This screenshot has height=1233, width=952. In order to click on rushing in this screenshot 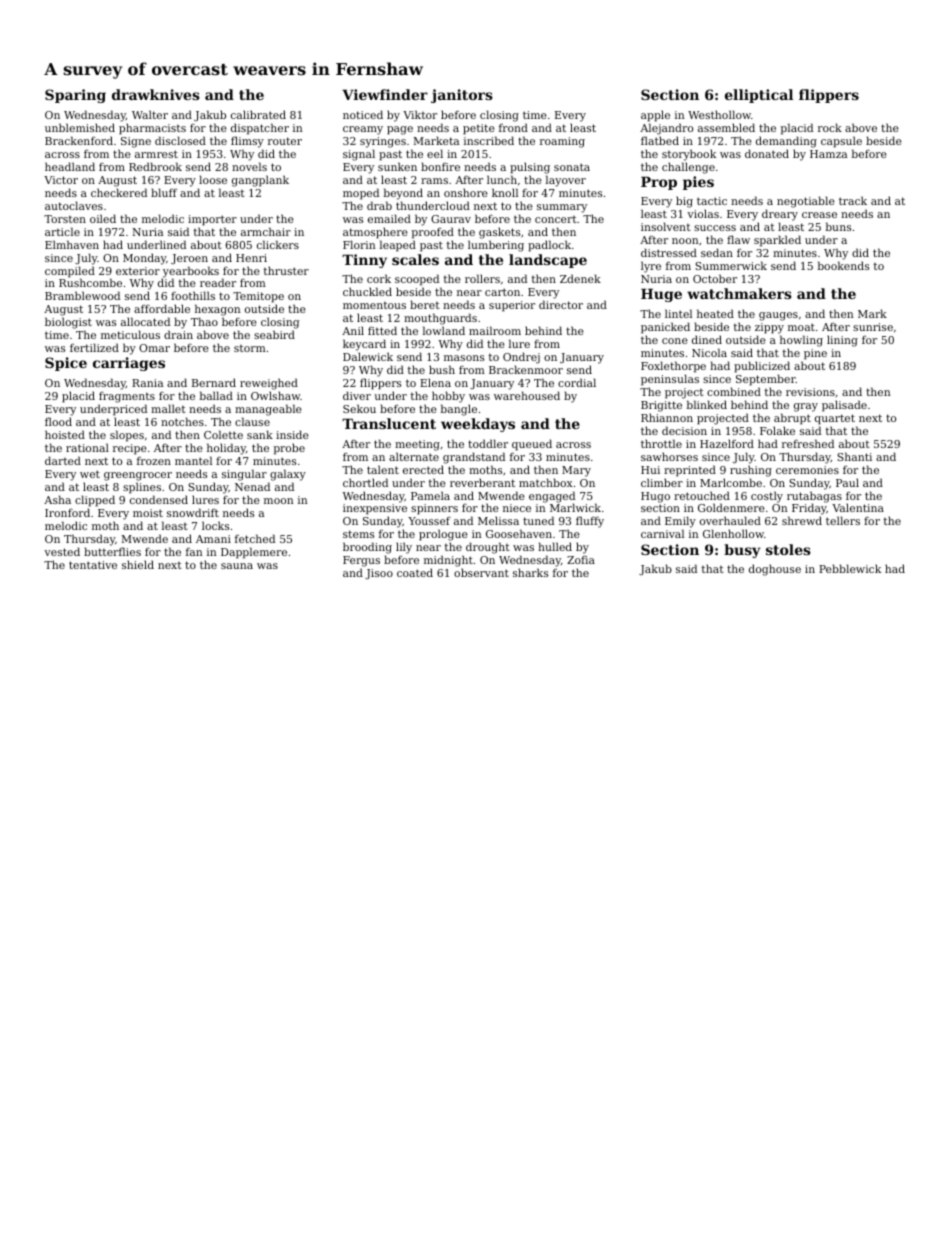, I will do `click(751, 471)`.
